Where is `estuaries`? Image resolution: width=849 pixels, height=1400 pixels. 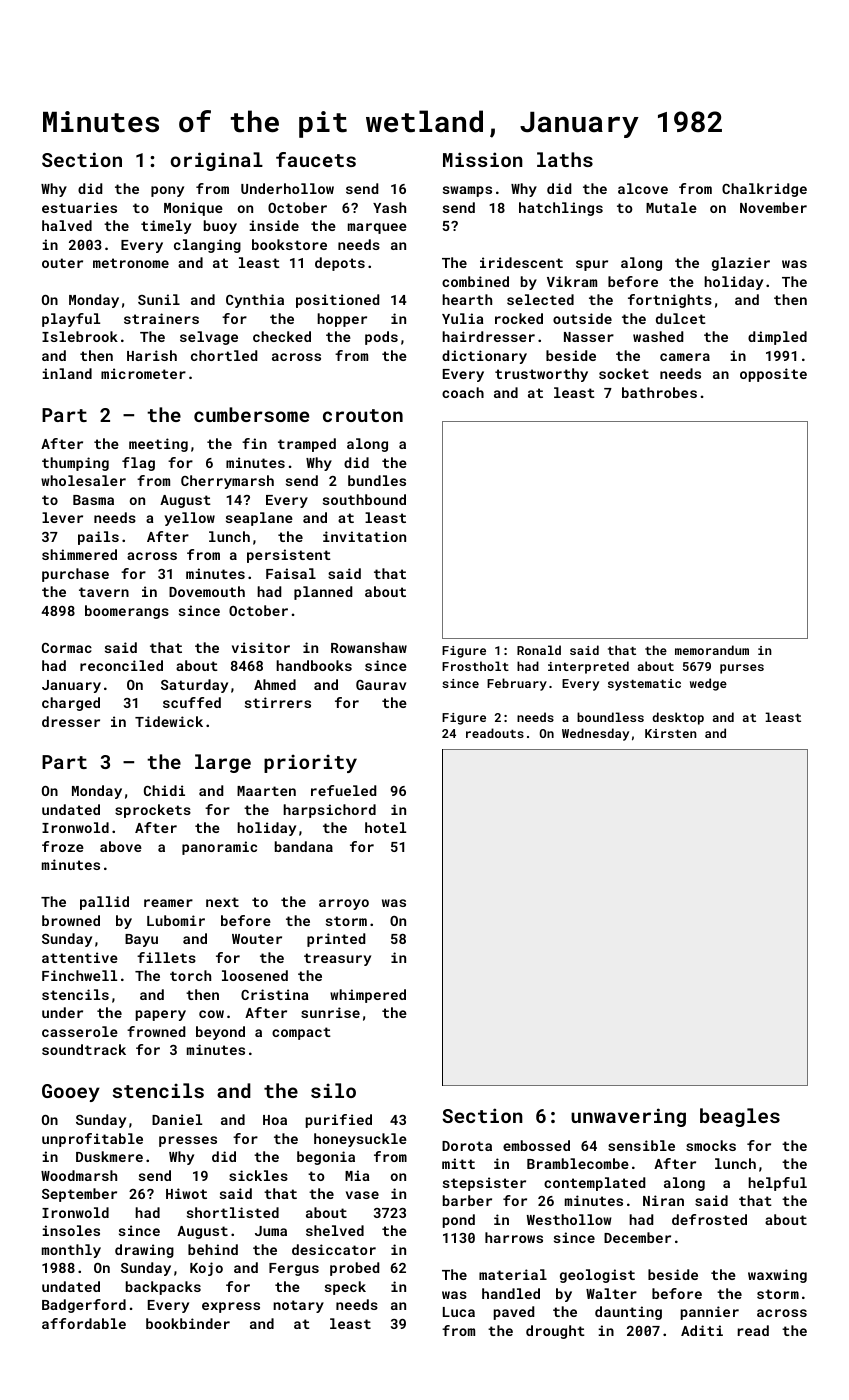 estuaries is located at coordinates (79, 207).
